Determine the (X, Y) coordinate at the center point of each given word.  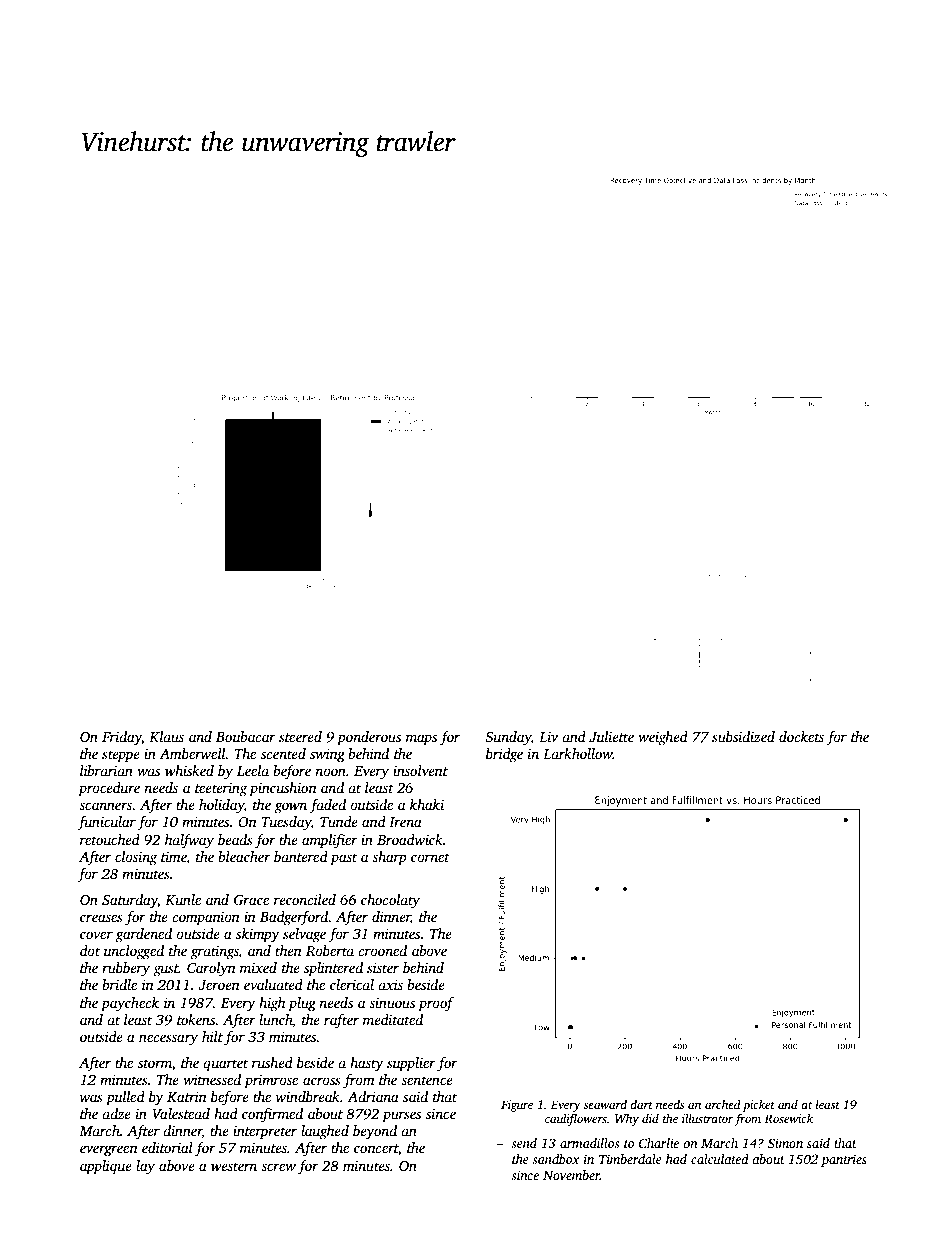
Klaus (166, 736)
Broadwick (410, 839)
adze (116, 1113)
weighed (663, 738)
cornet (430, 857)
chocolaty (390, 901)
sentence (427, 1080)
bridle (119, 984)
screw (278, 1167)
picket (759, 1105)
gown (291, 808)
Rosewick (788, 1118)
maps (421, 740)
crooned (382, 950)
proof (436, 1004)
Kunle (183, 899)
